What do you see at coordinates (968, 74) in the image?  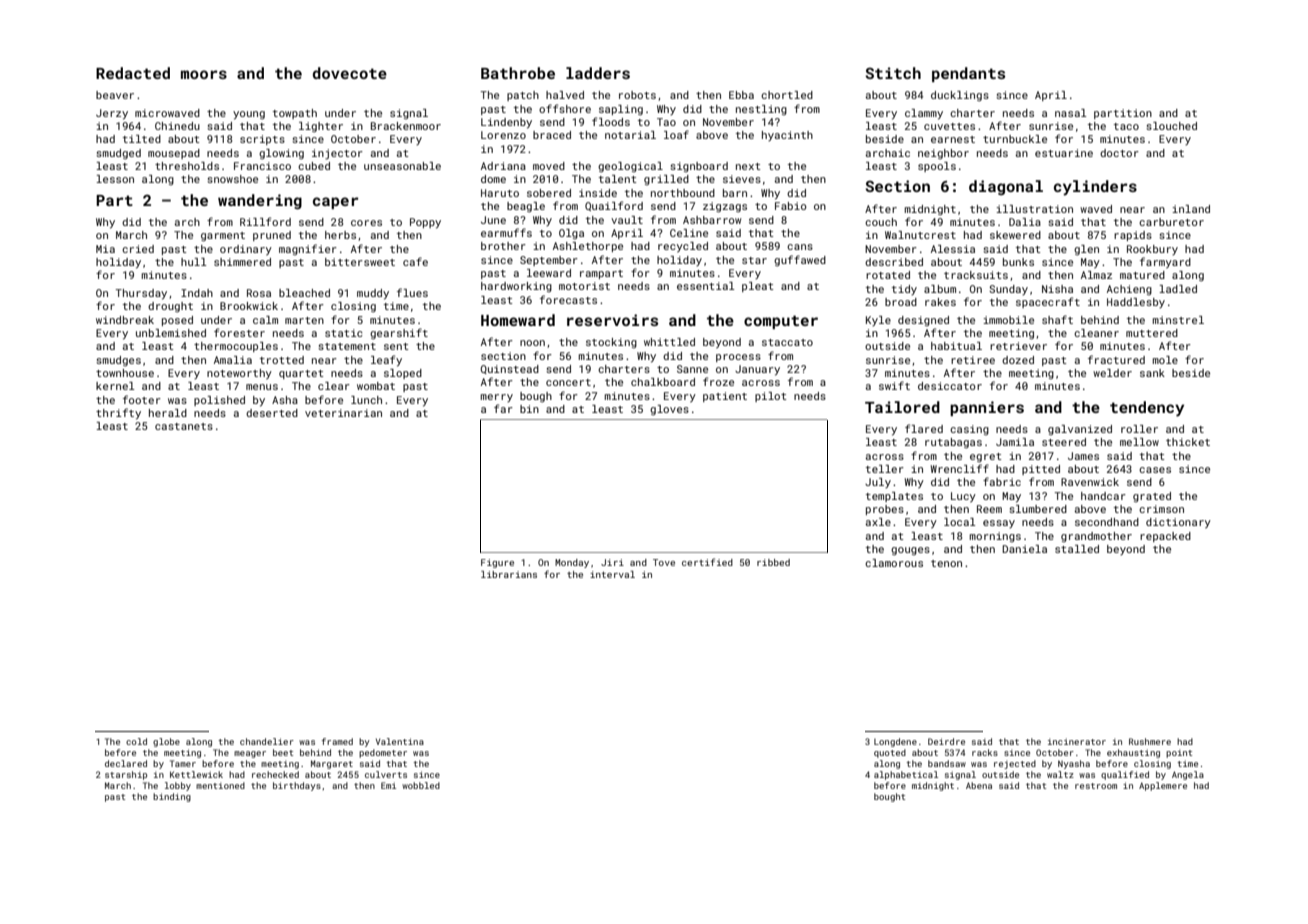 I see `pendants` at bounding box center [968, 74].
